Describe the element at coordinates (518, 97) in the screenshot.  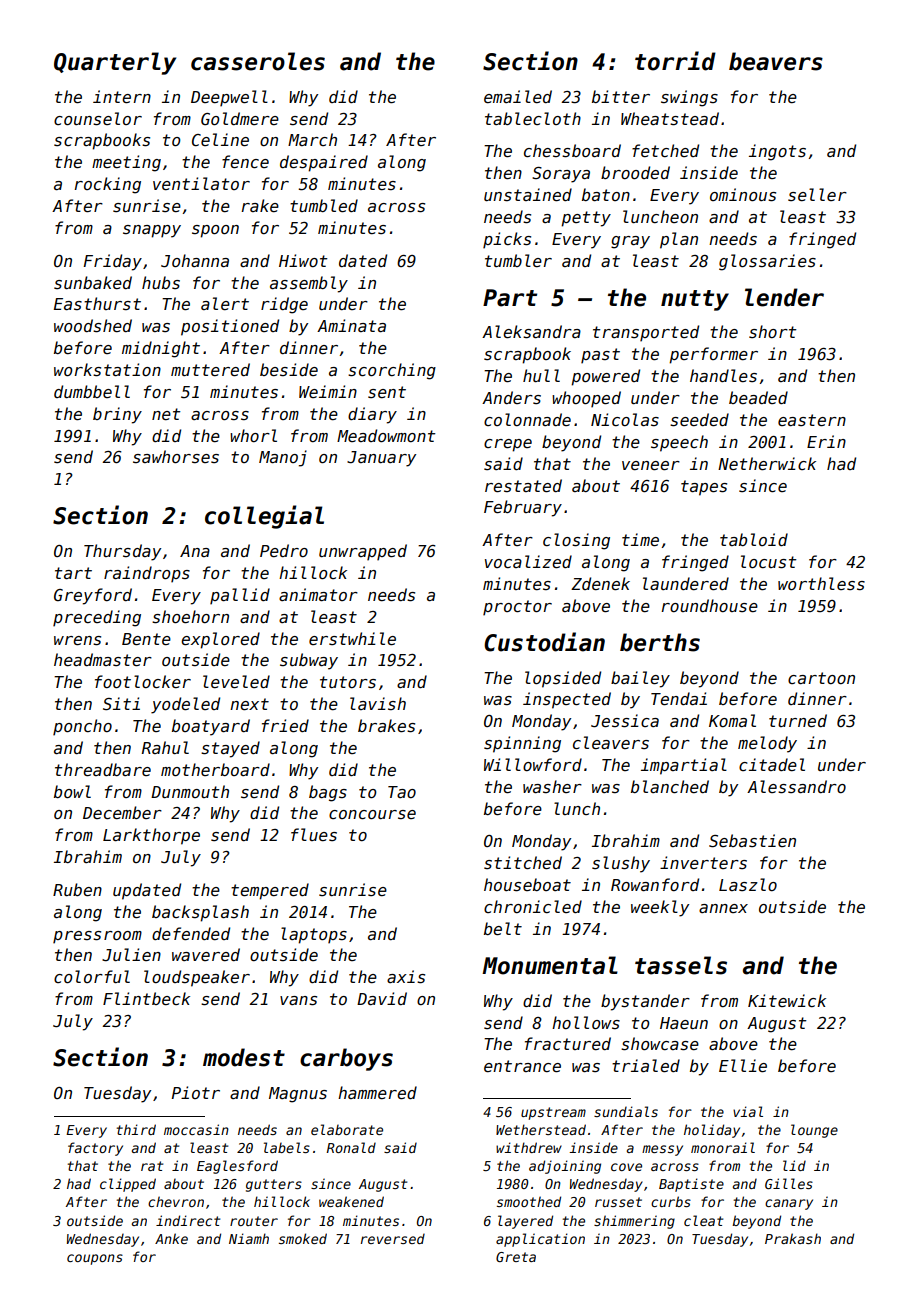
I see `emailed` at that location.
